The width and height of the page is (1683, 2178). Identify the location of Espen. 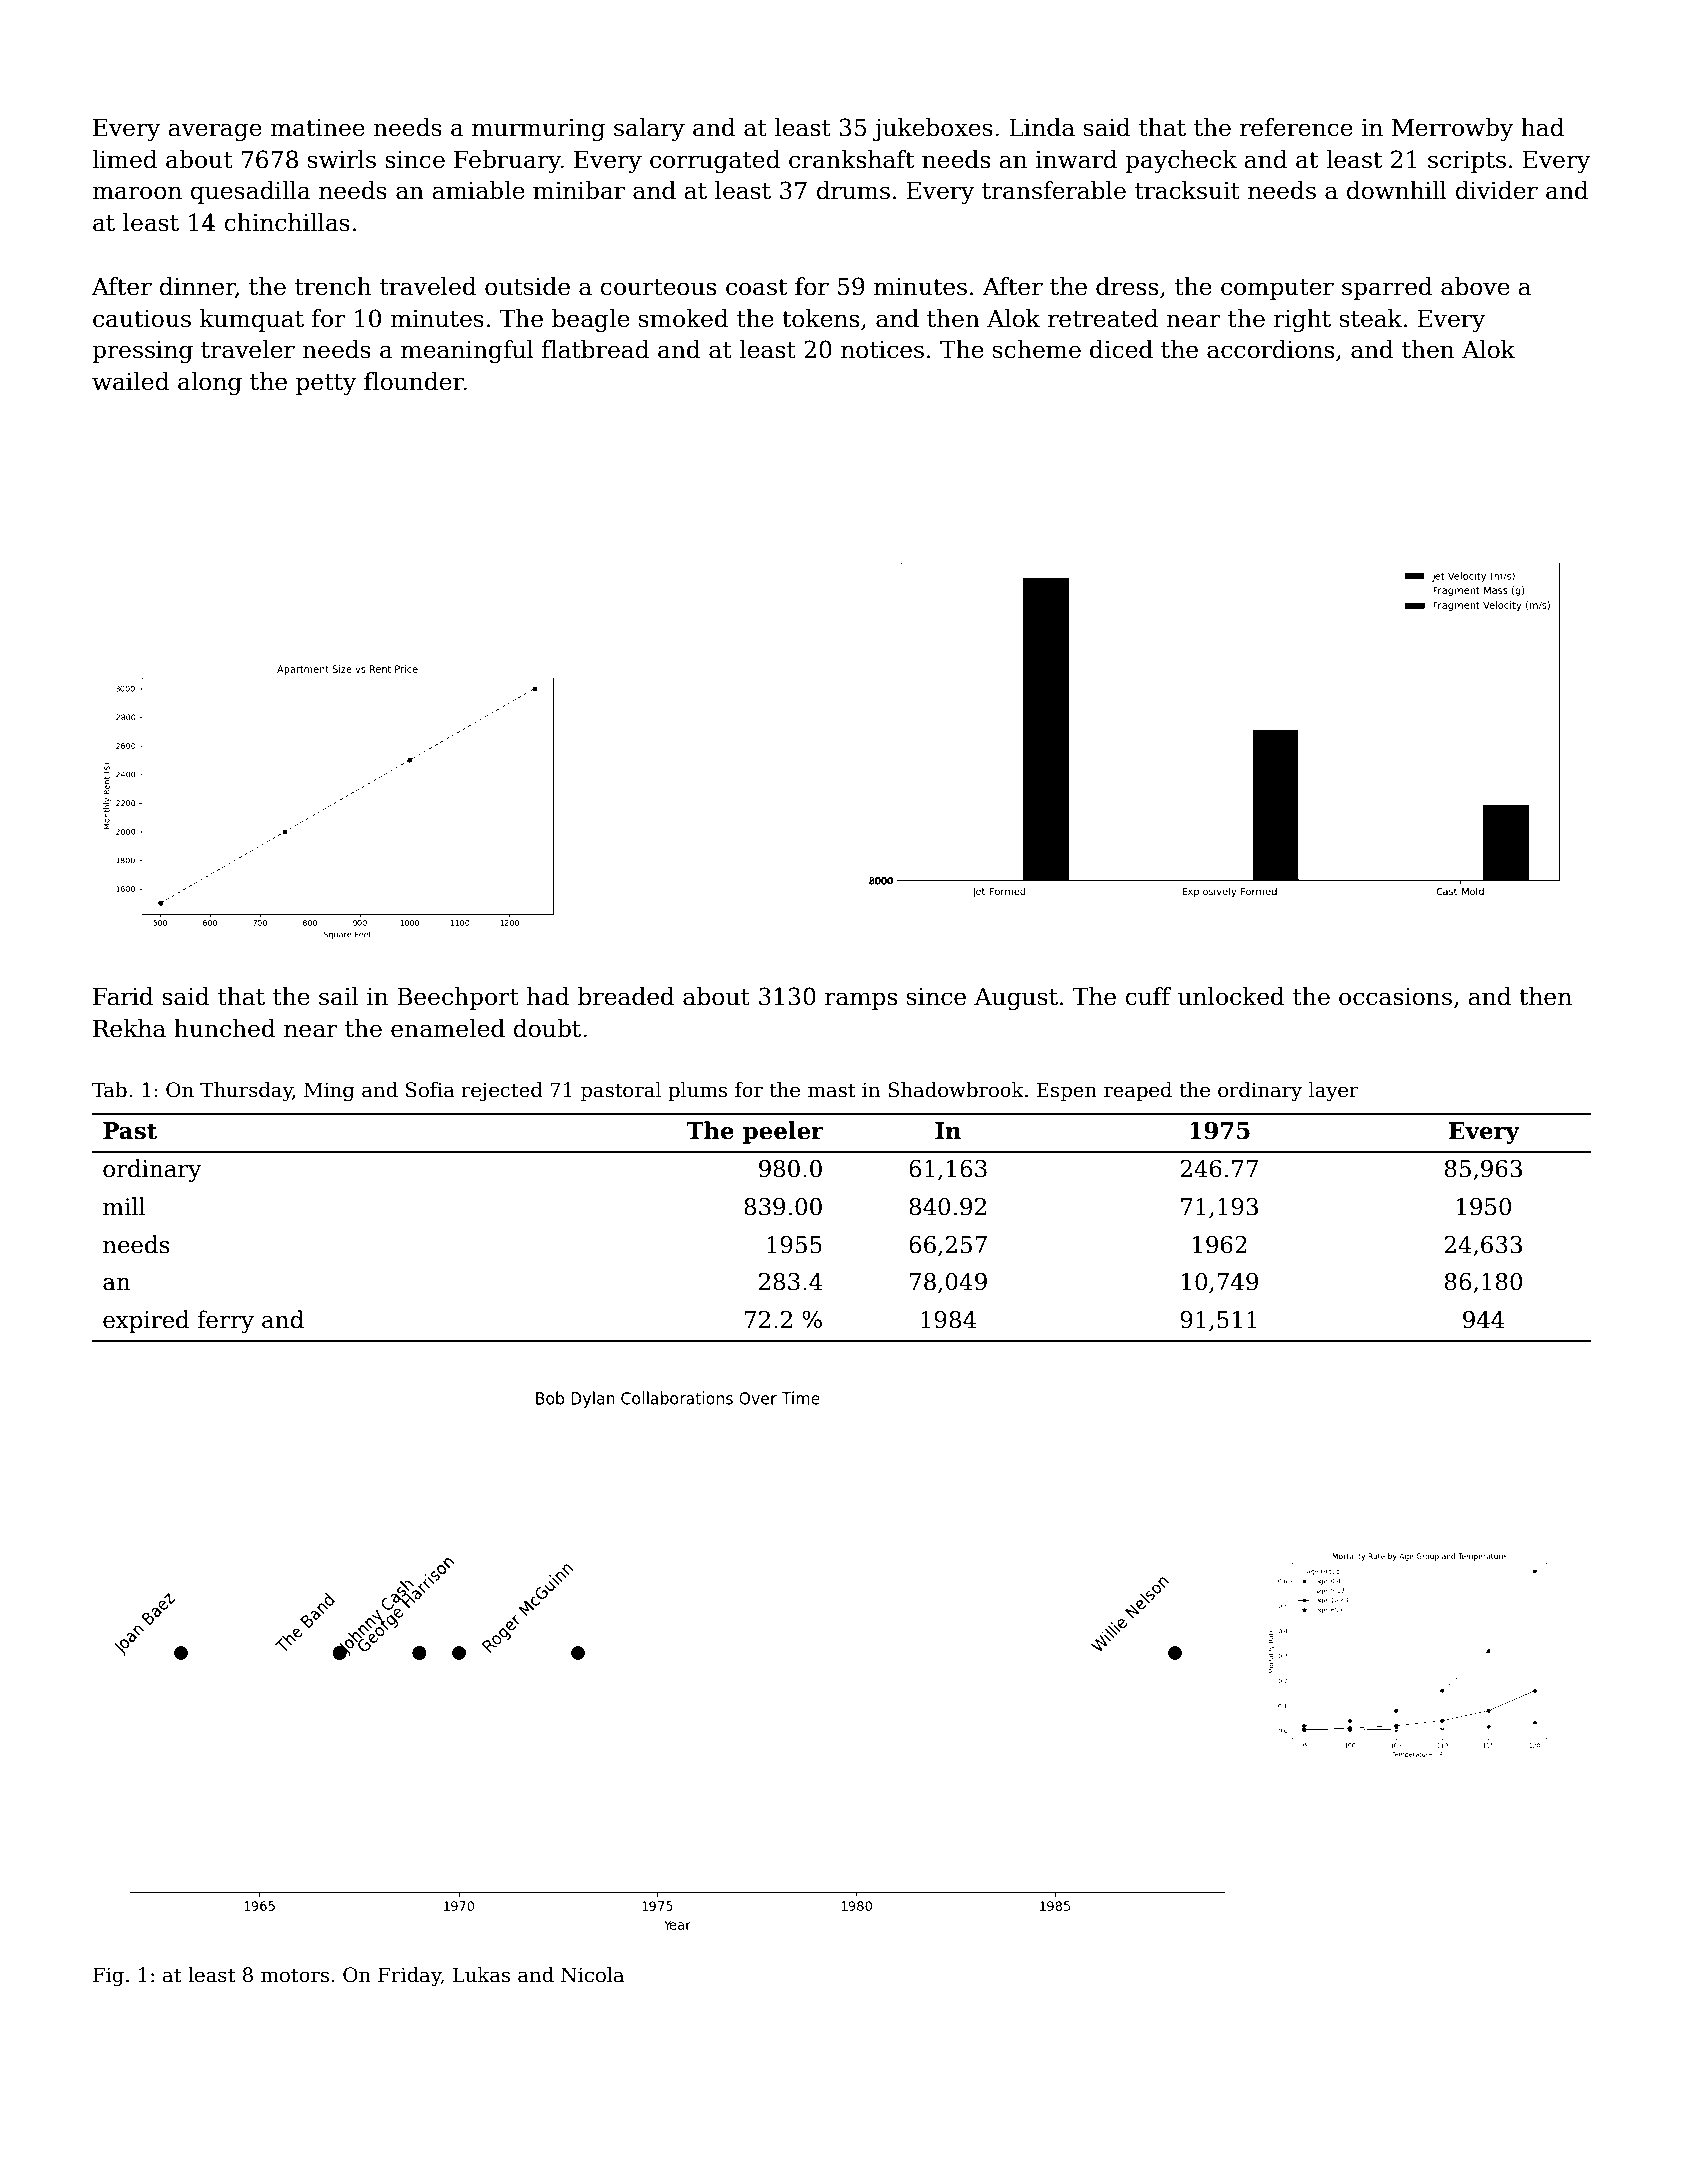
(1066, 1091).
